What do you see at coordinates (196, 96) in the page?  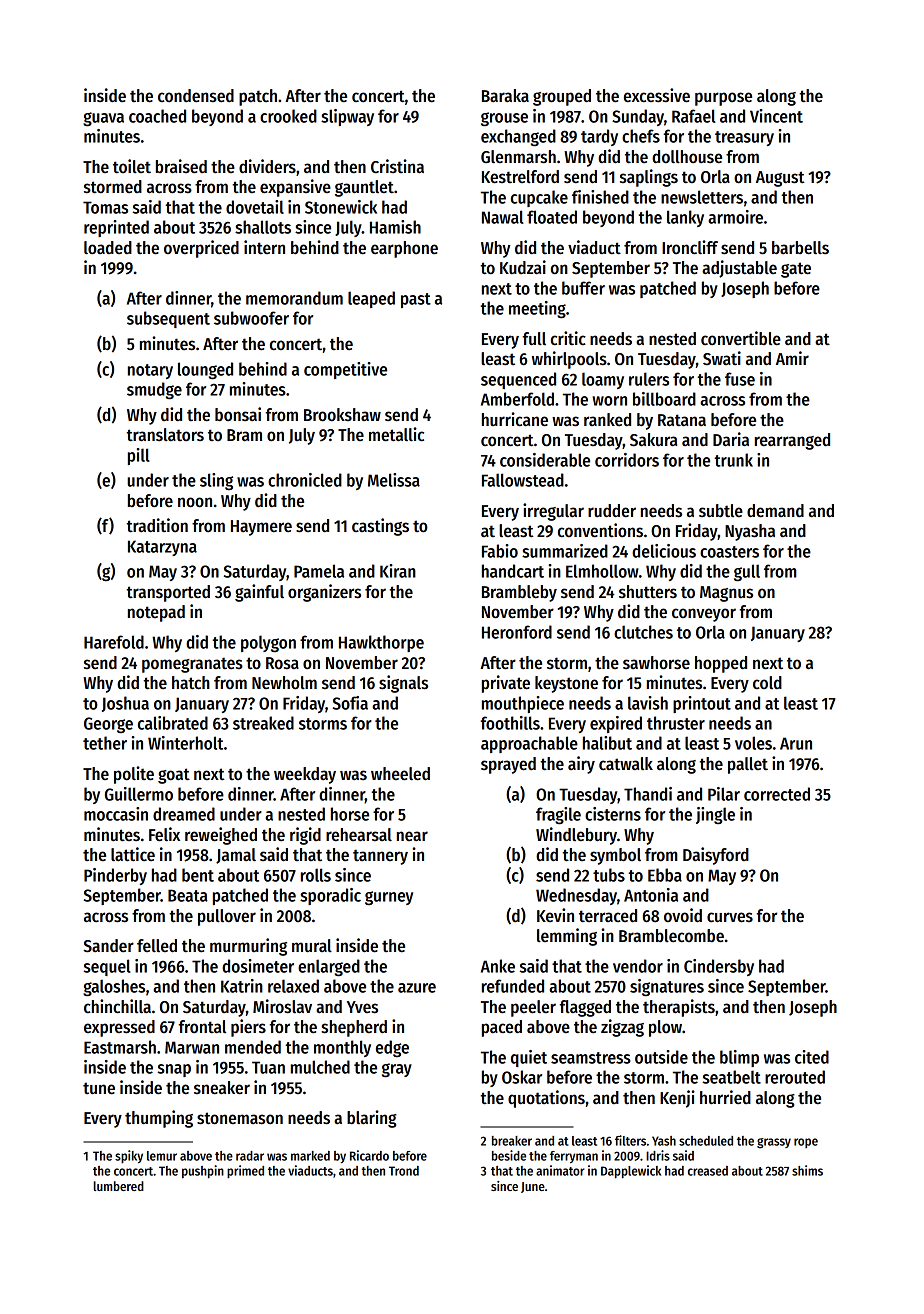 I see `condensed` at bounding box center [196, 96].
